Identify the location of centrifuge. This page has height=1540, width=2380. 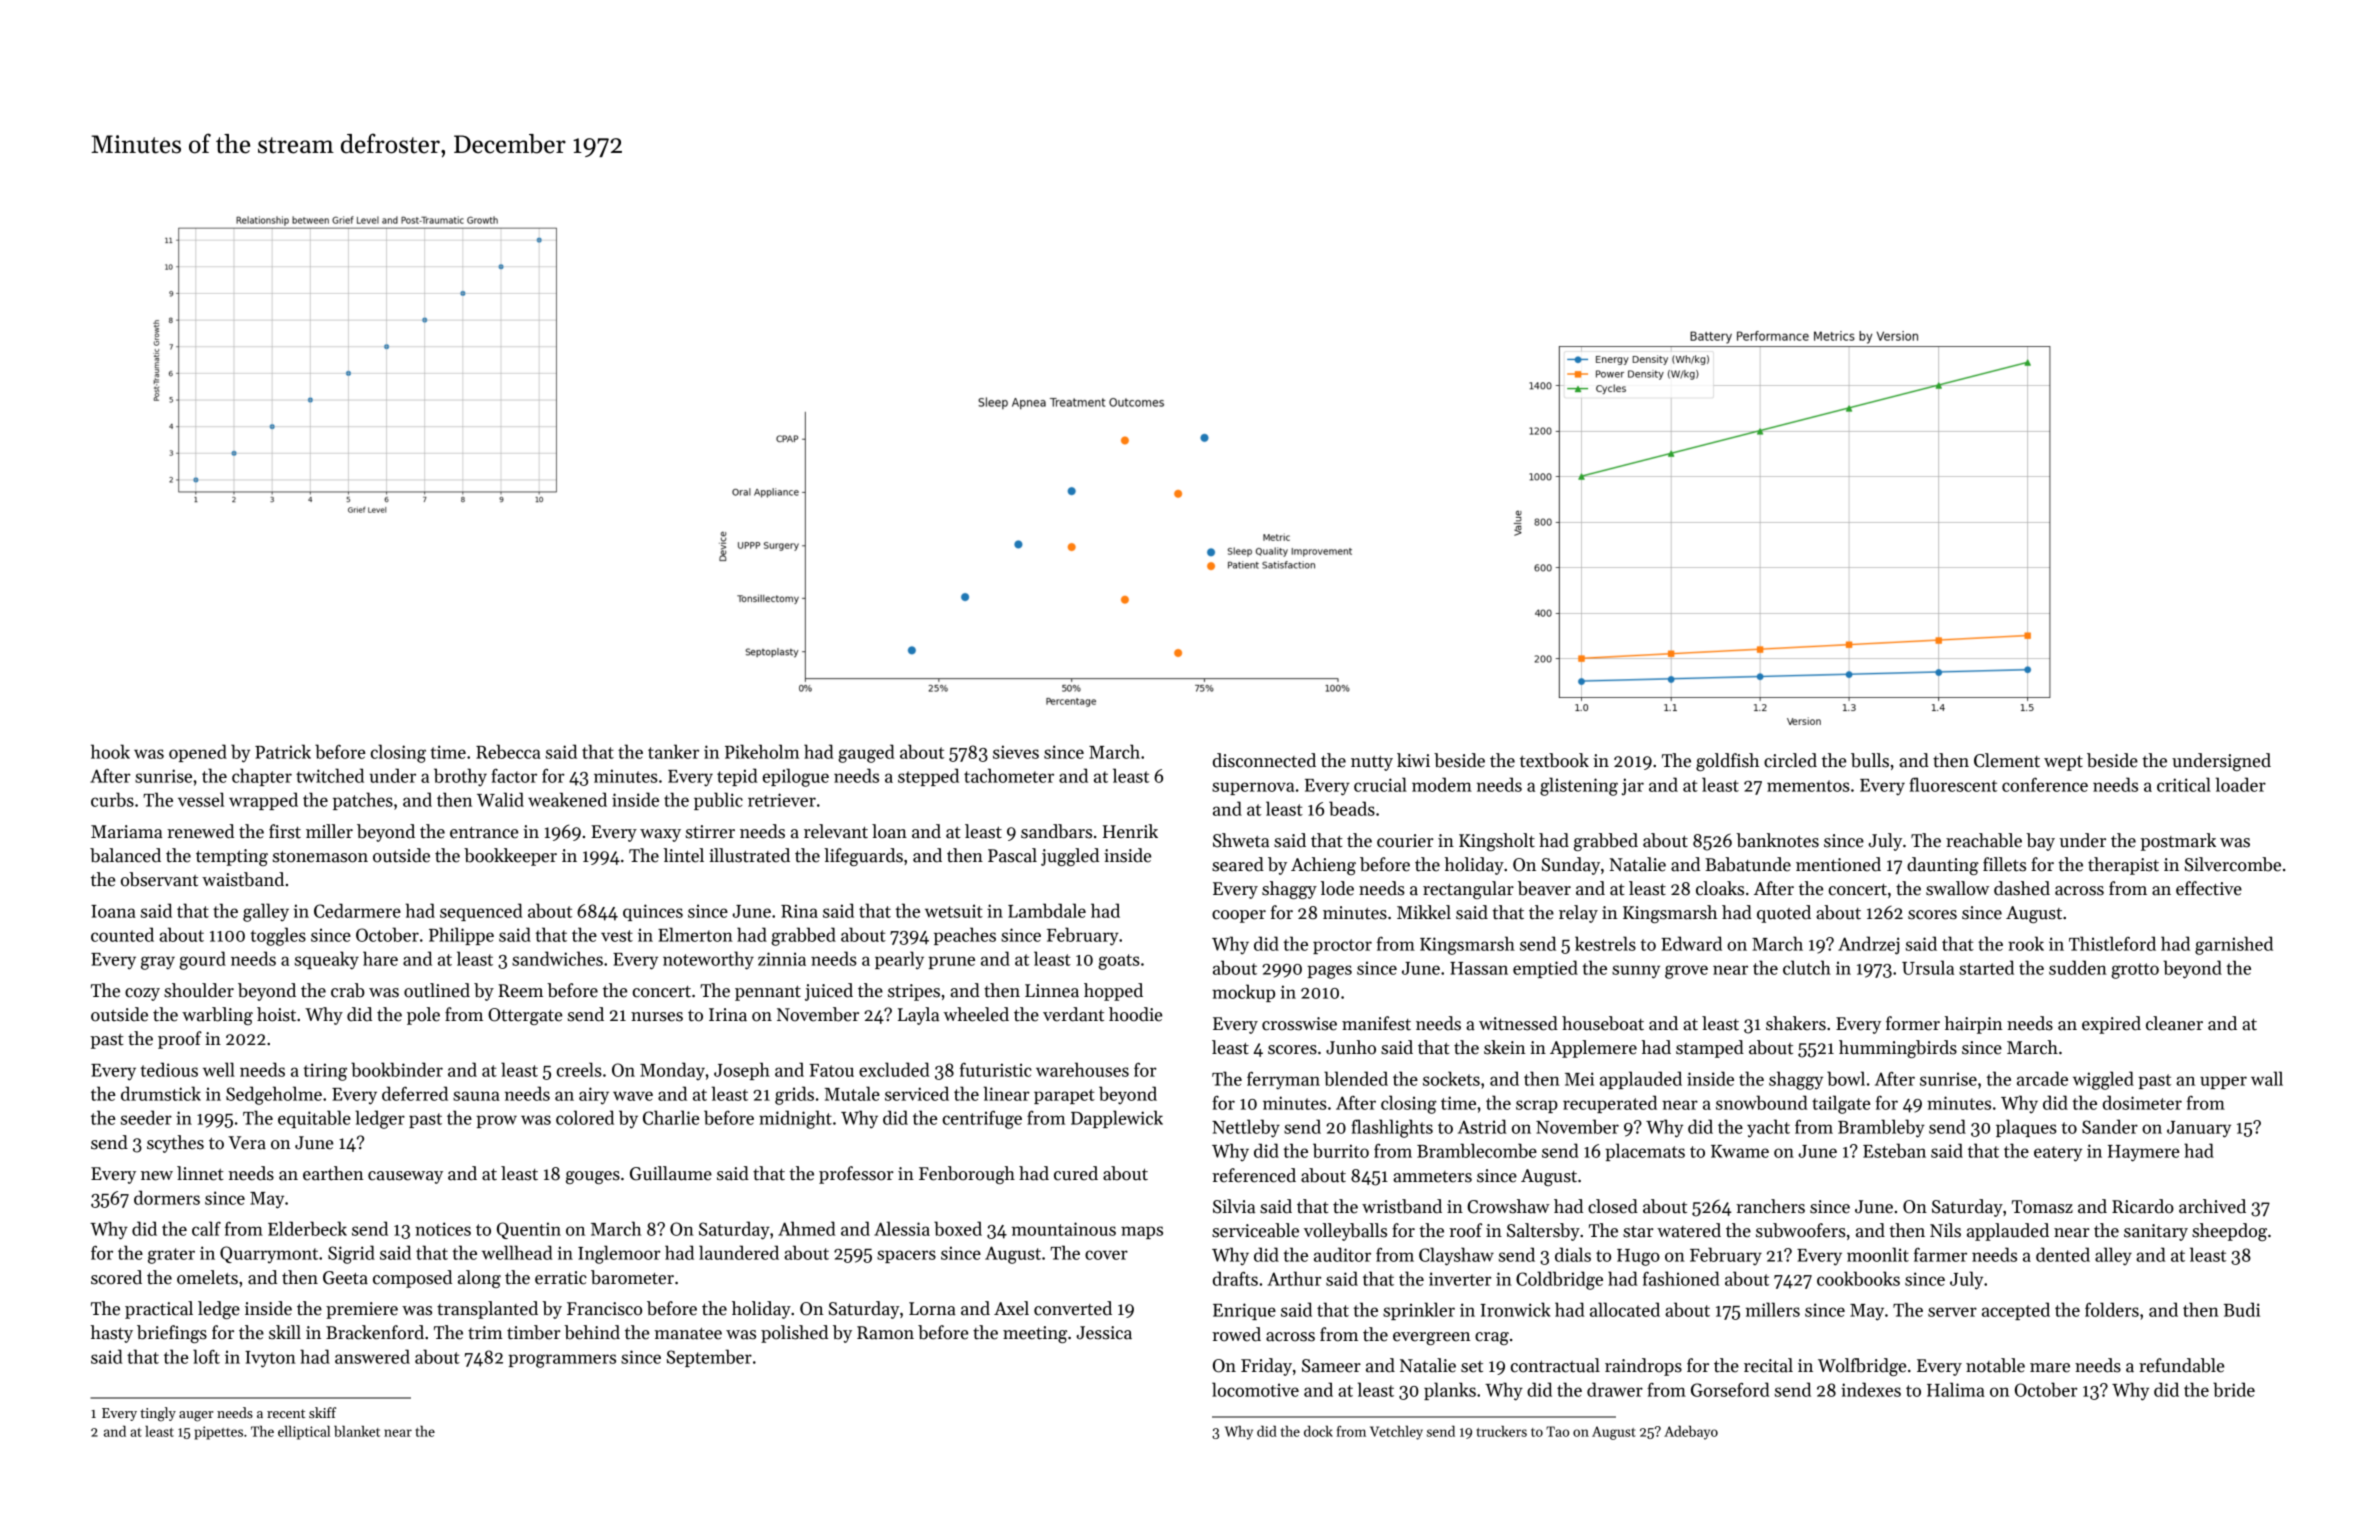
(982, 1119).
